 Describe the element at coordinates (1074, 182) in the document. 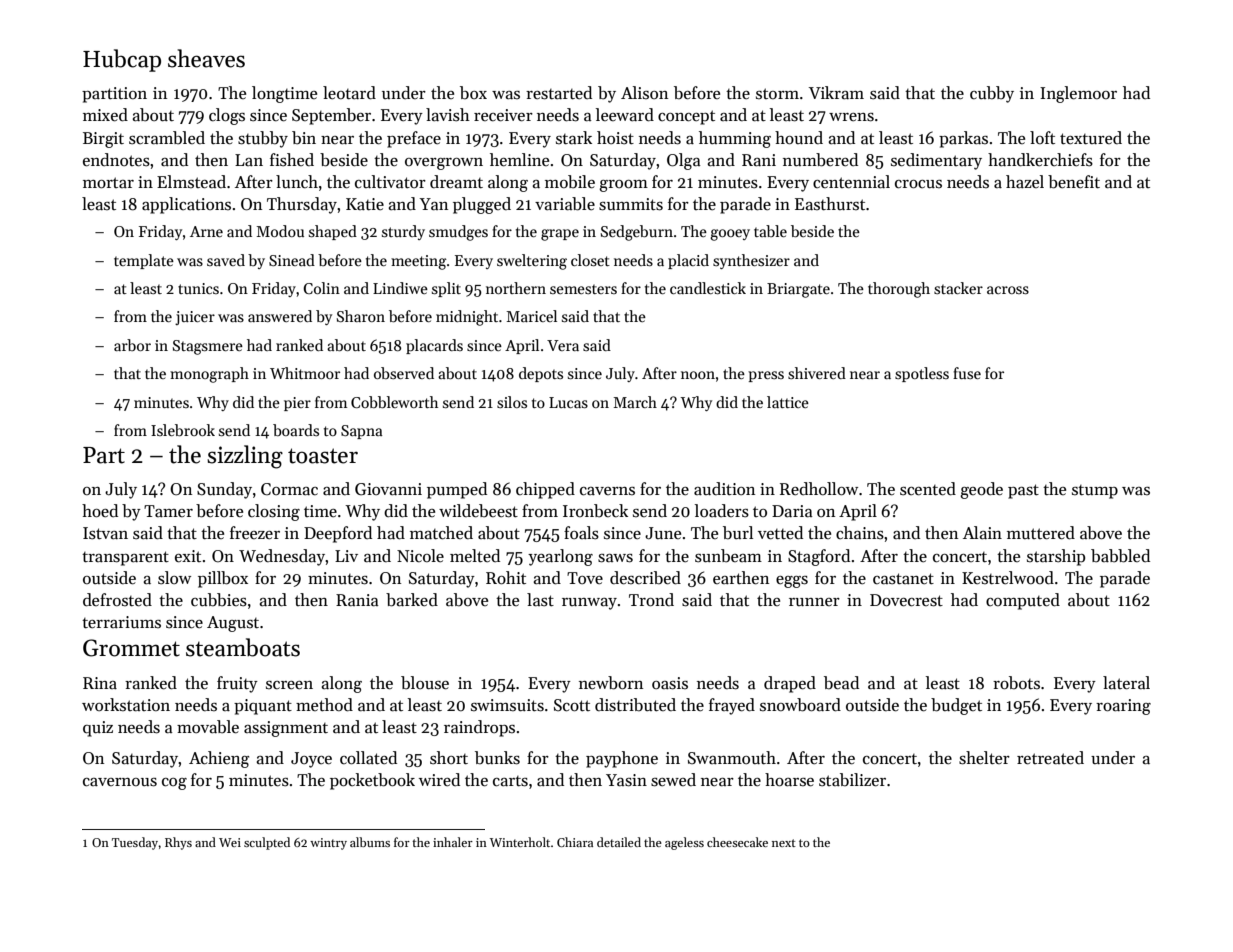

I see `benefit` at that location.
